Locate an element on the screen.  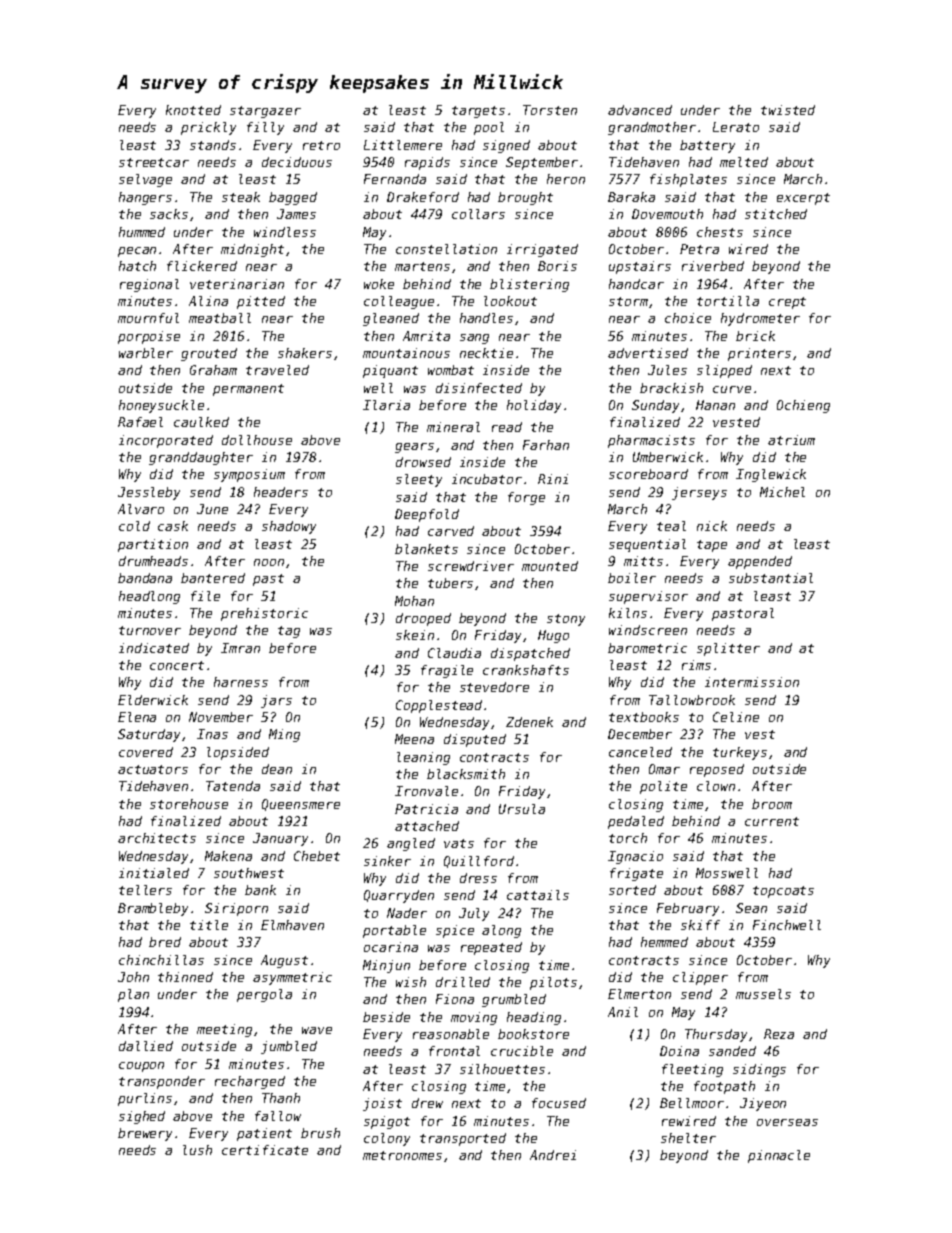
transponder is located at coordinates (162, 1082).
